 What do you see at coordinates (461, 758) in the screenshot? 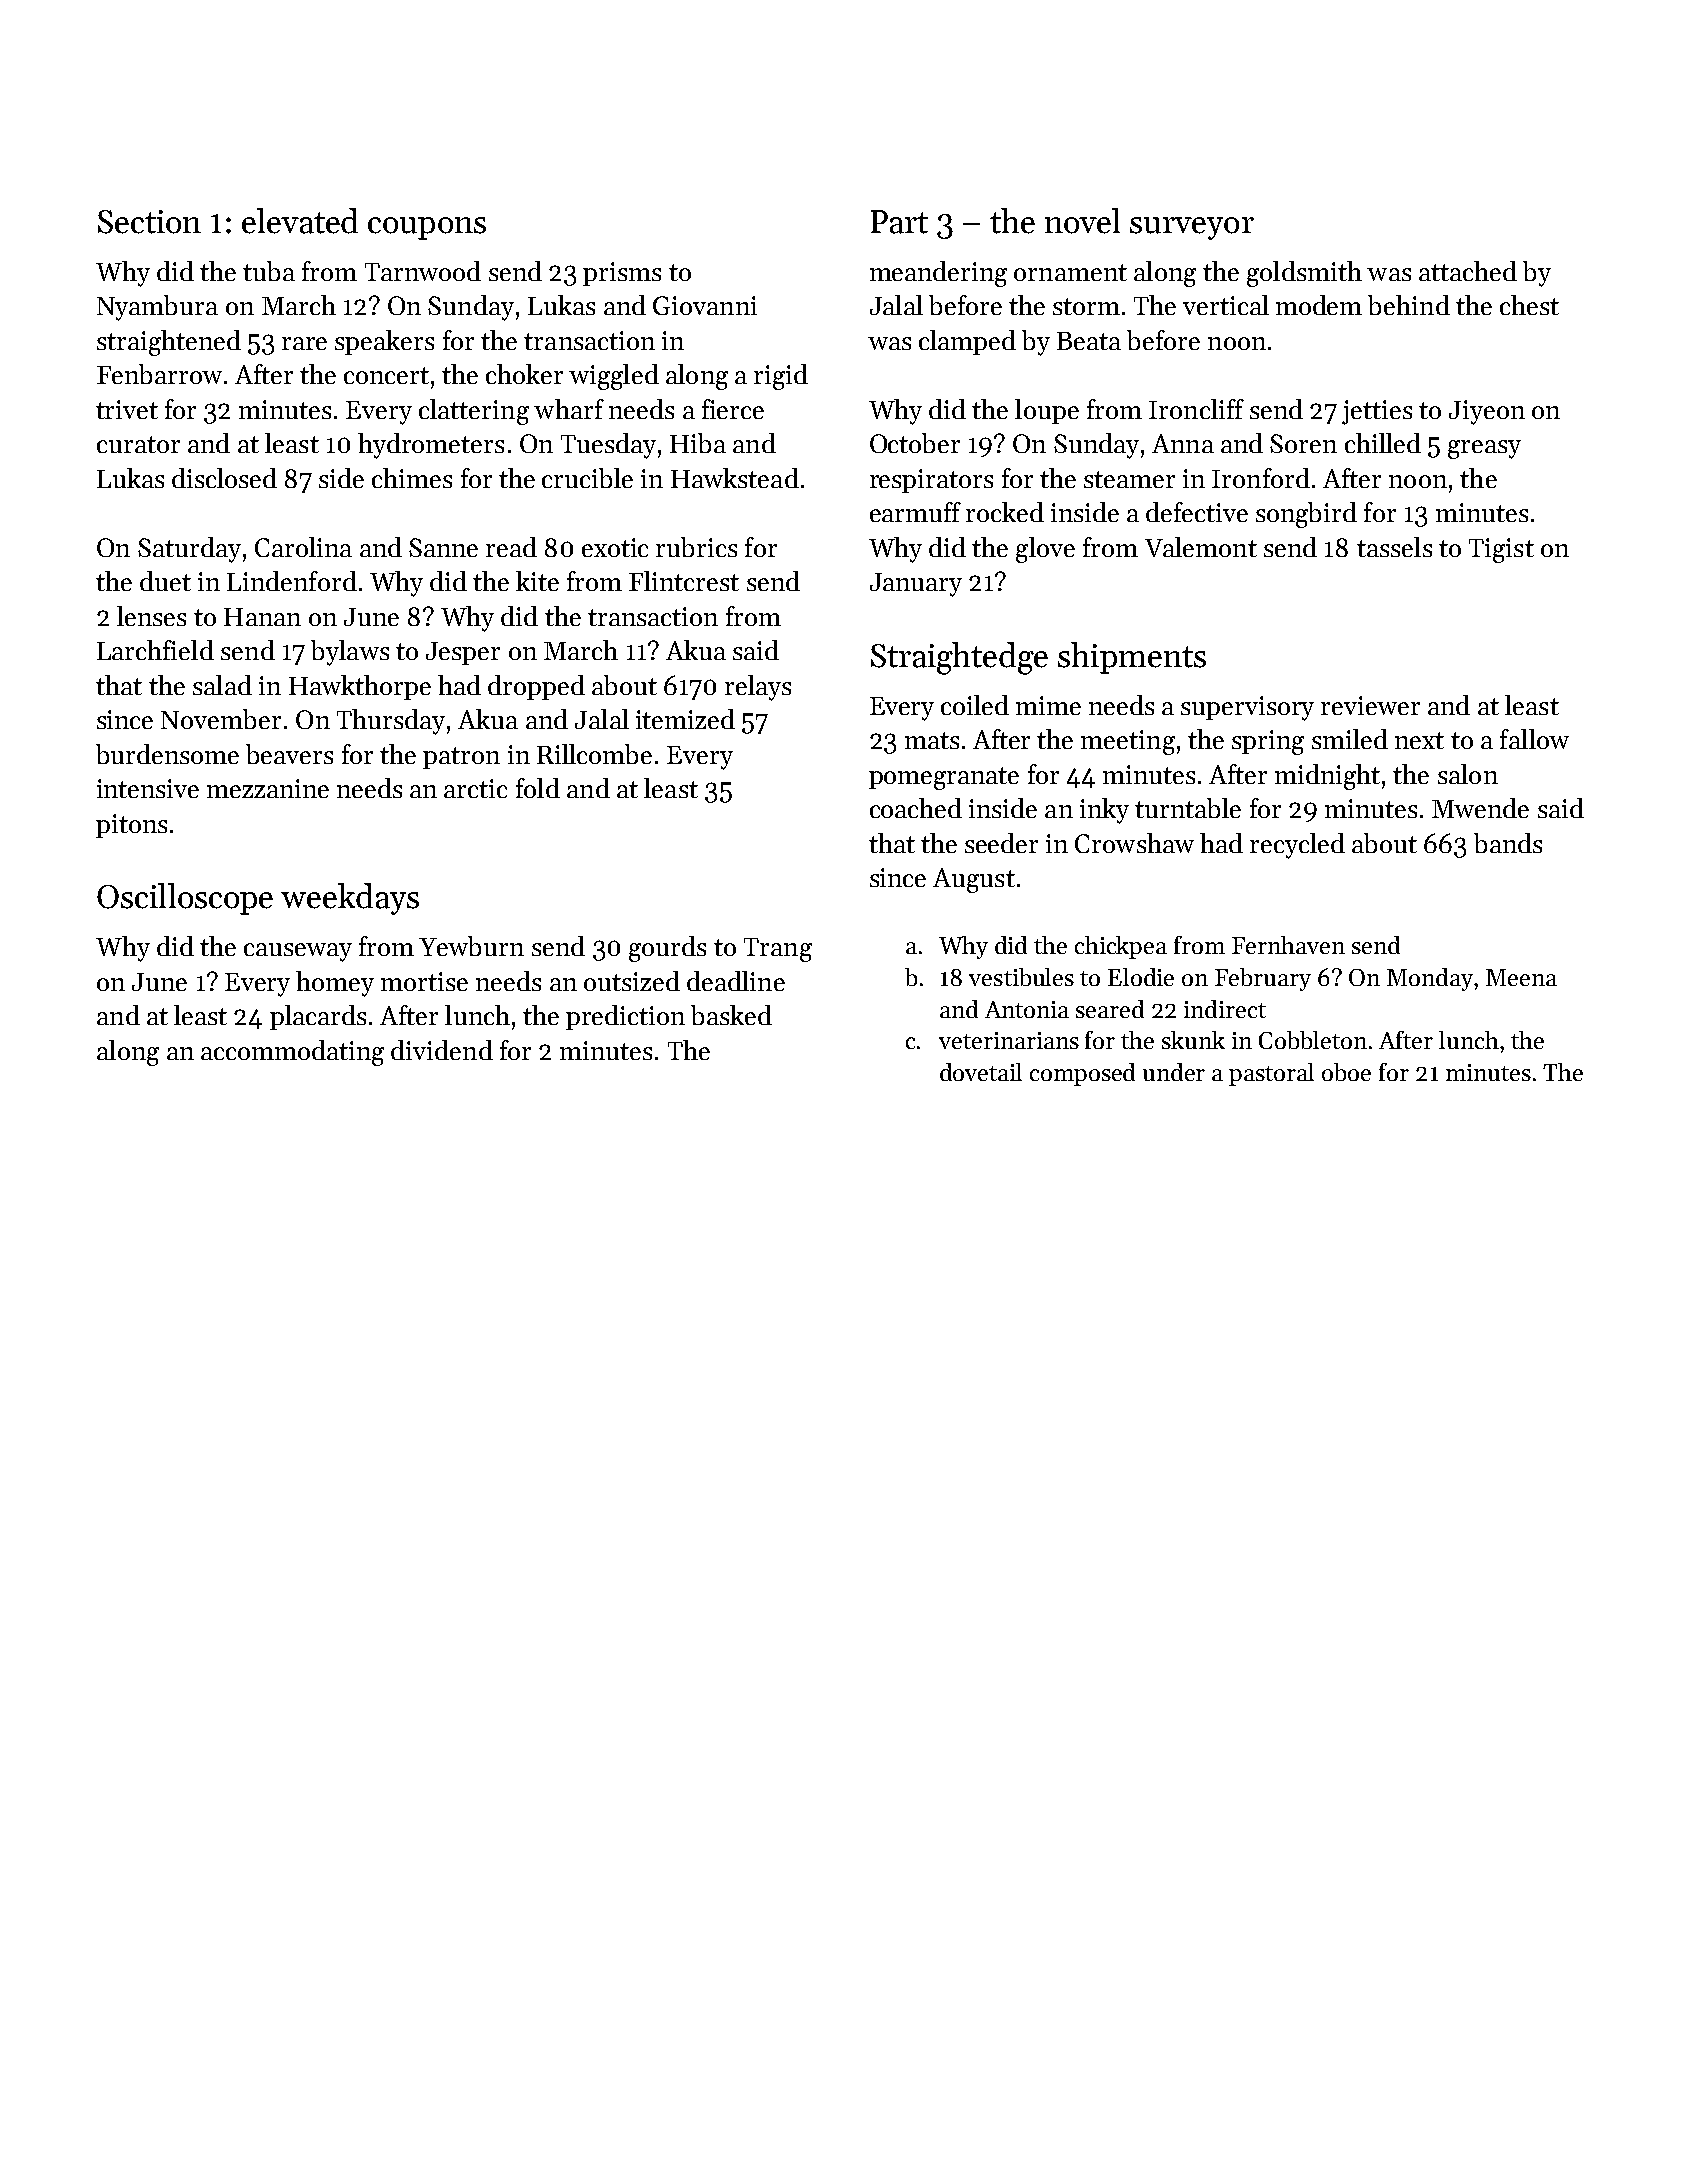
I see `patron` at bounding box center [461, 758].
